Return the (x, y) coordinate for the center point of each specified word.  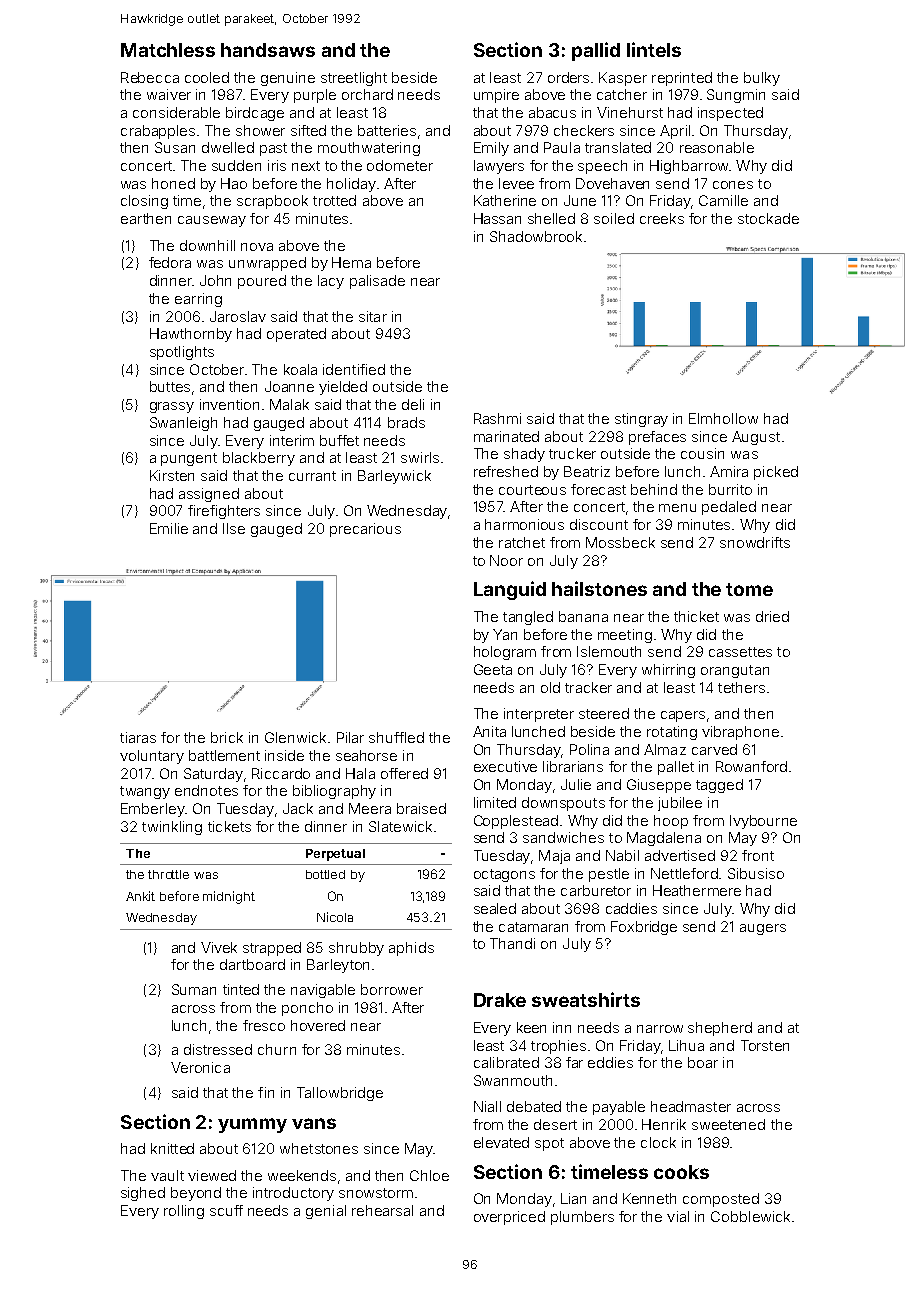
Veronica (200, 1067)
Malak (289, 404)
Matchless (168, 50)
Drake (500, 1000)
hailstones (599, 588)
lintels (654, 49)
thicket (696, 616)
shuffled (396, 737)
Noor (506, 560)
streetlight (354, 79)
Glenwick (295, 737)
